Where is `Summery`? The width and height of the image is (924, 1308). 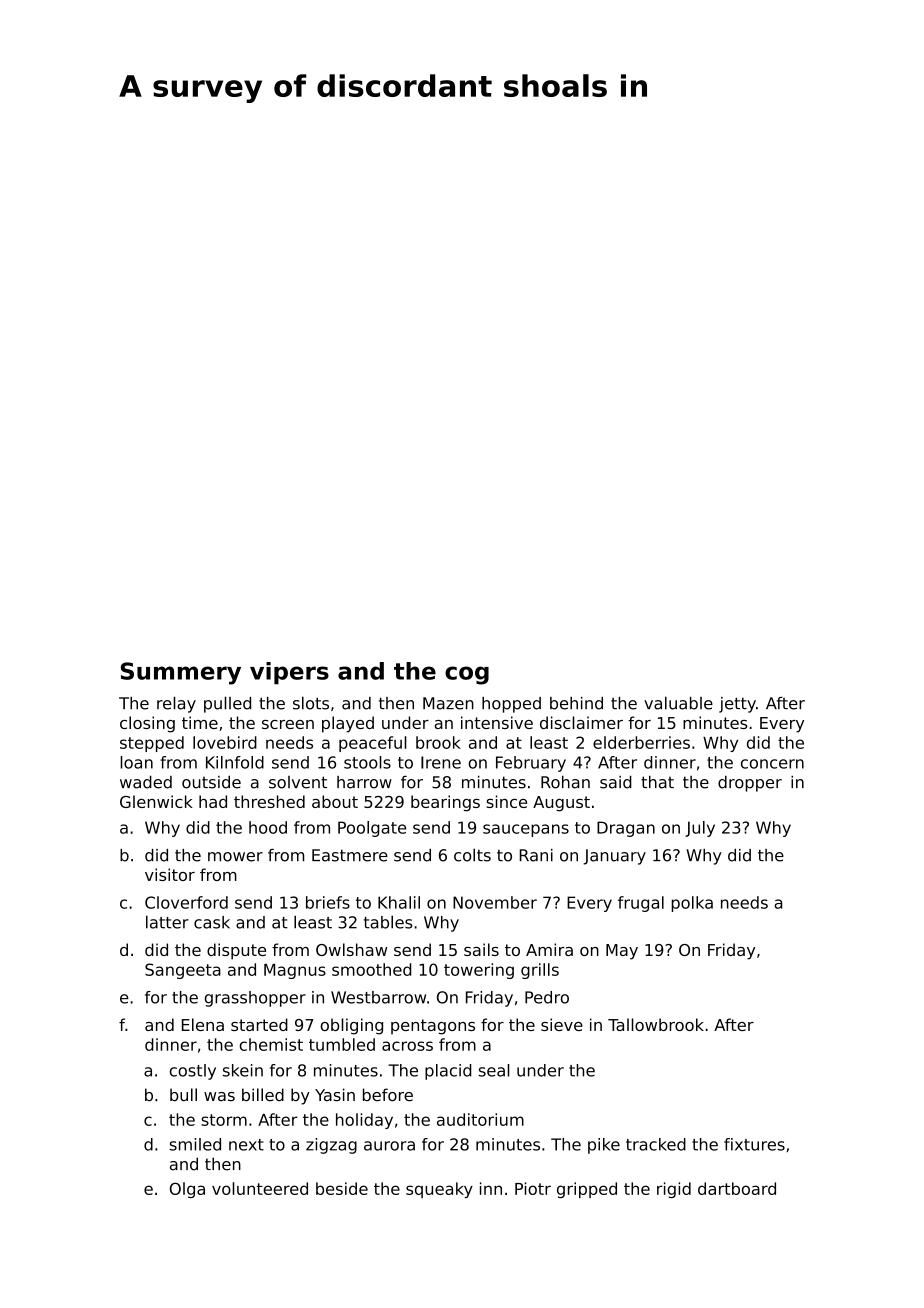
Summery is located at coordinates (181, 673).
